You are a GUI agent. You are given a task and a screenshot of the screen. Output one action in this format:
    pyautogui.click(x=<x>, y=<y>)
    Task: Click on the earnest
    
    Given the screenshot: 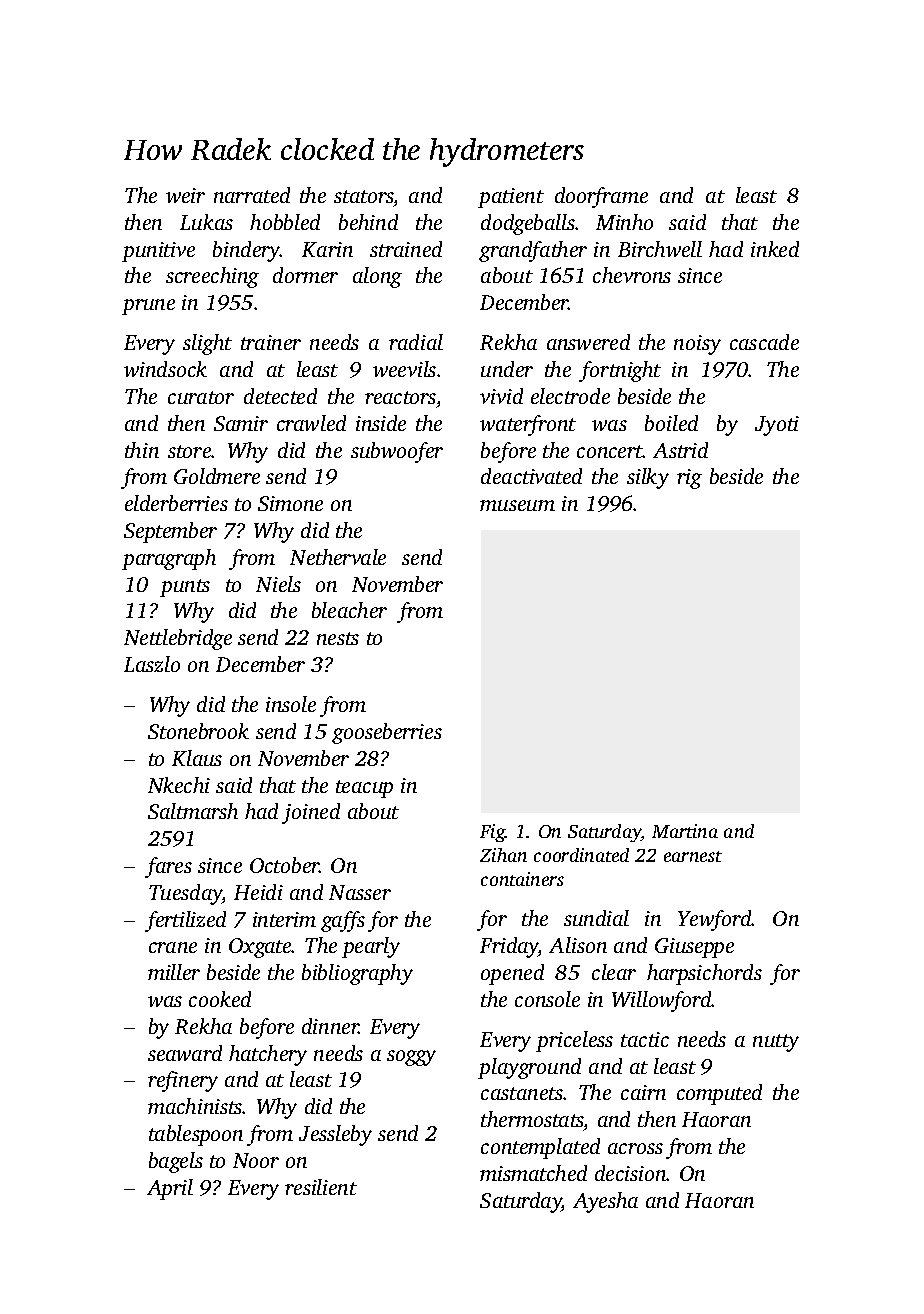 What is the action you would take?
    pyautogui.click(x=693, y=856)
